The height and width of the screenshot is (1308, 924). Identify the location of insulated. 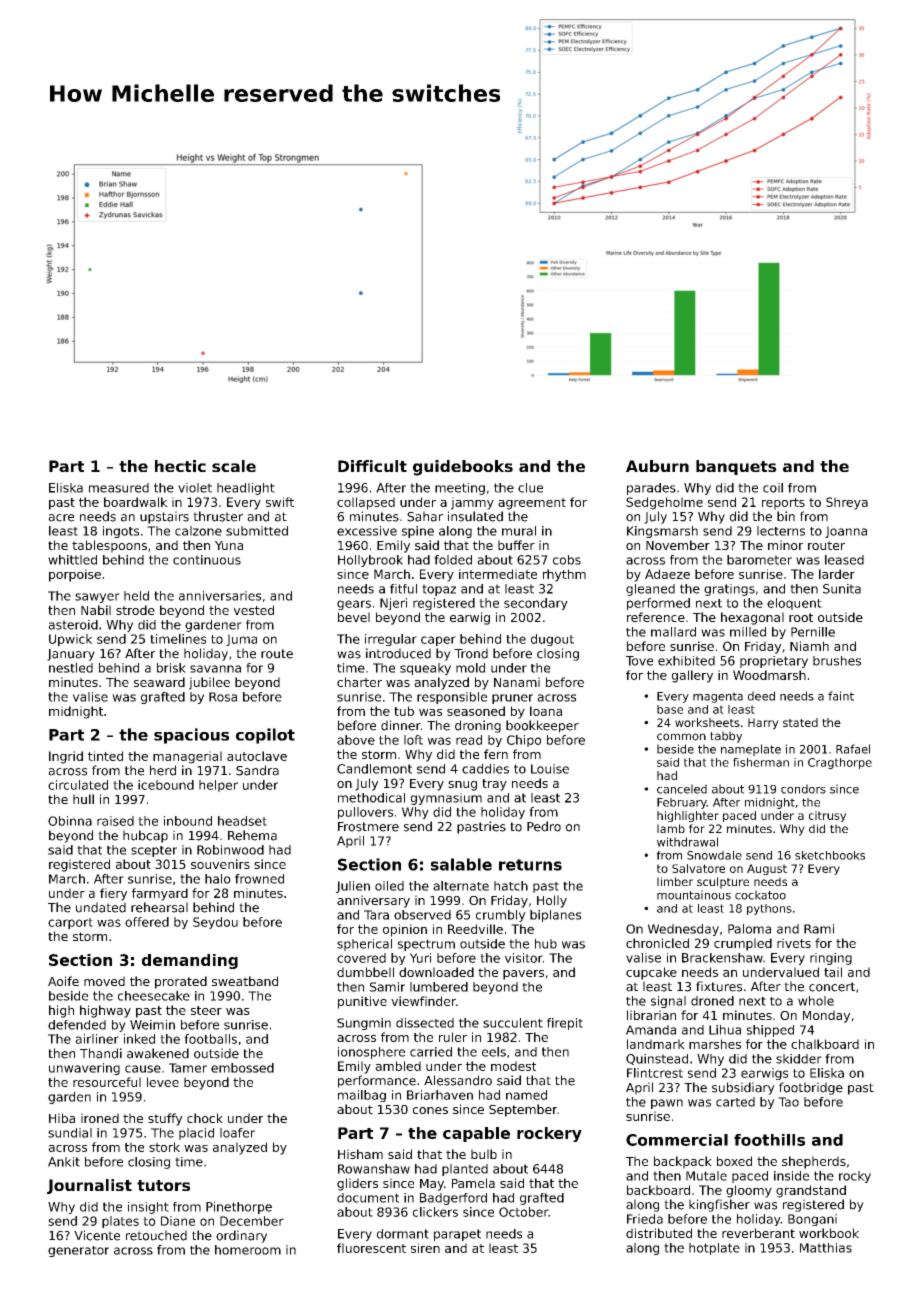
(475, 516).
